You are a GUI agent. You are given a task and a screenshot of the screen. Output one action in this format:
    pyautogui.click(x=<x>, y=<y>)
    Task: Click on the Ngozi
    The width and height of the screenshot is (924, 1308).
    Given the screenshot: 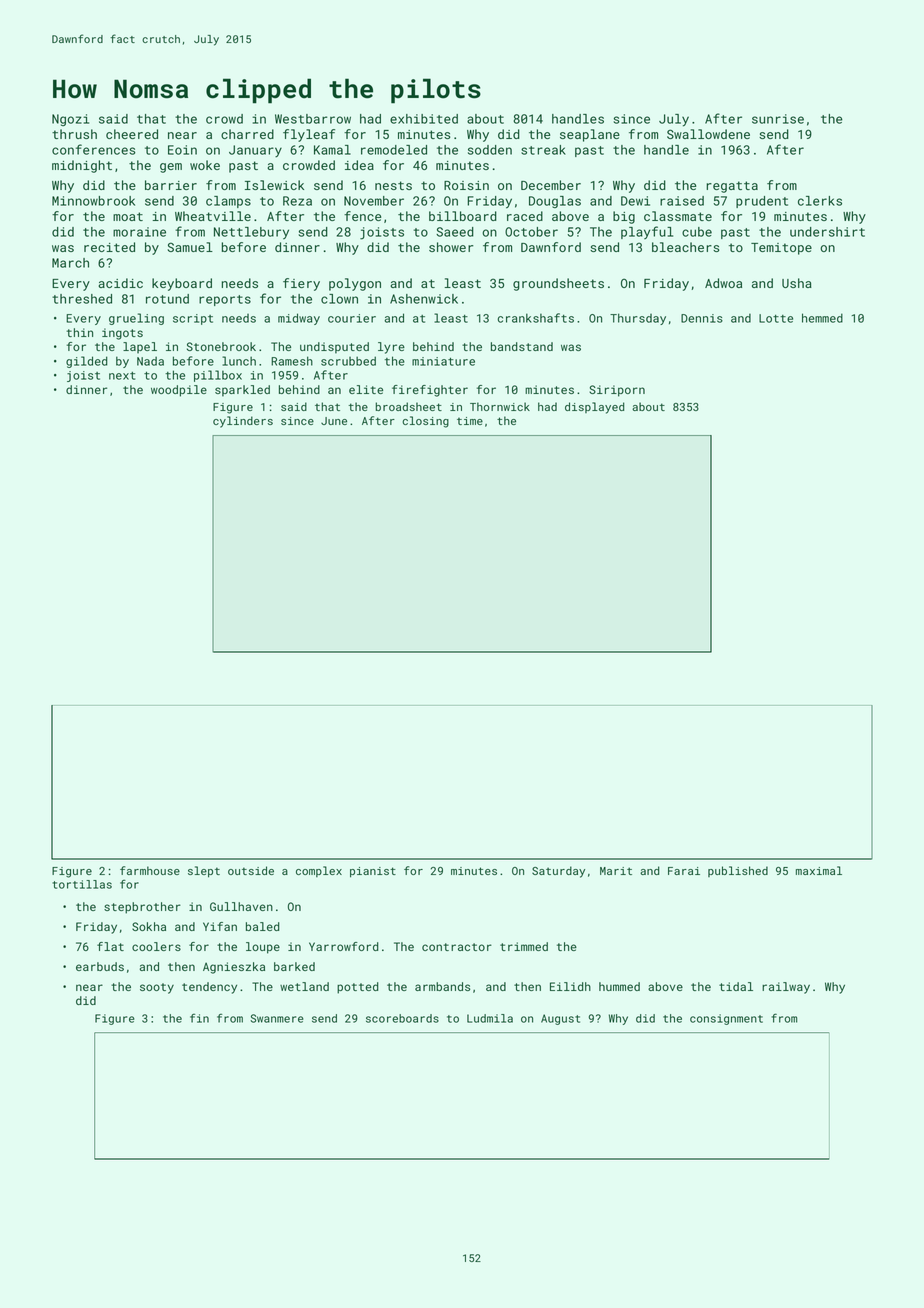 What is the action you would take?
    pyautogui.click(x=70, y=120)
